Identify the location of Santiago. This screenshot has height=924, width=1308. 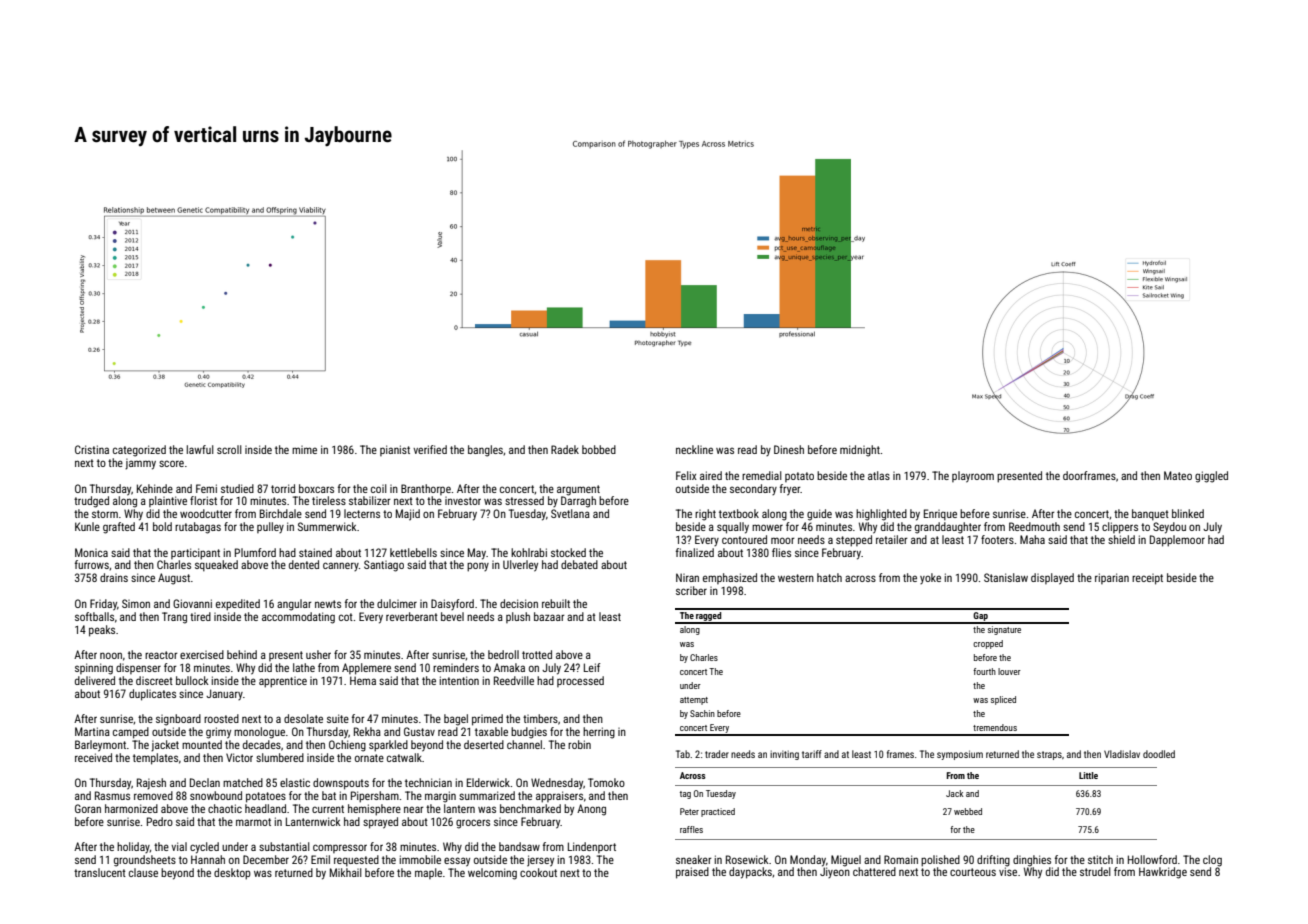
(384, 566).
